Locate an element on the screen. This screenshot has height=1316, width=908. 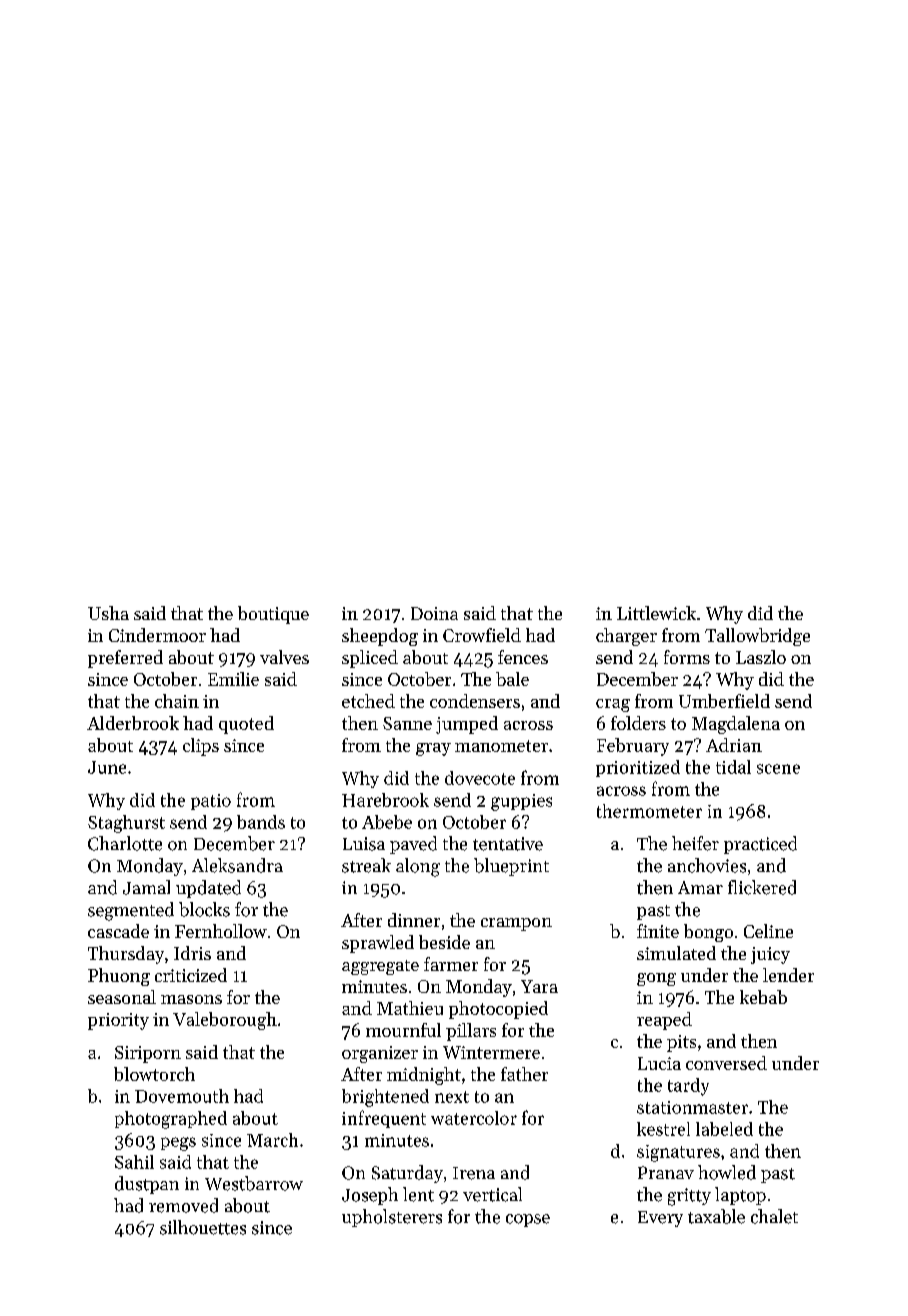
boutique is located at coordinates (273, 615).
